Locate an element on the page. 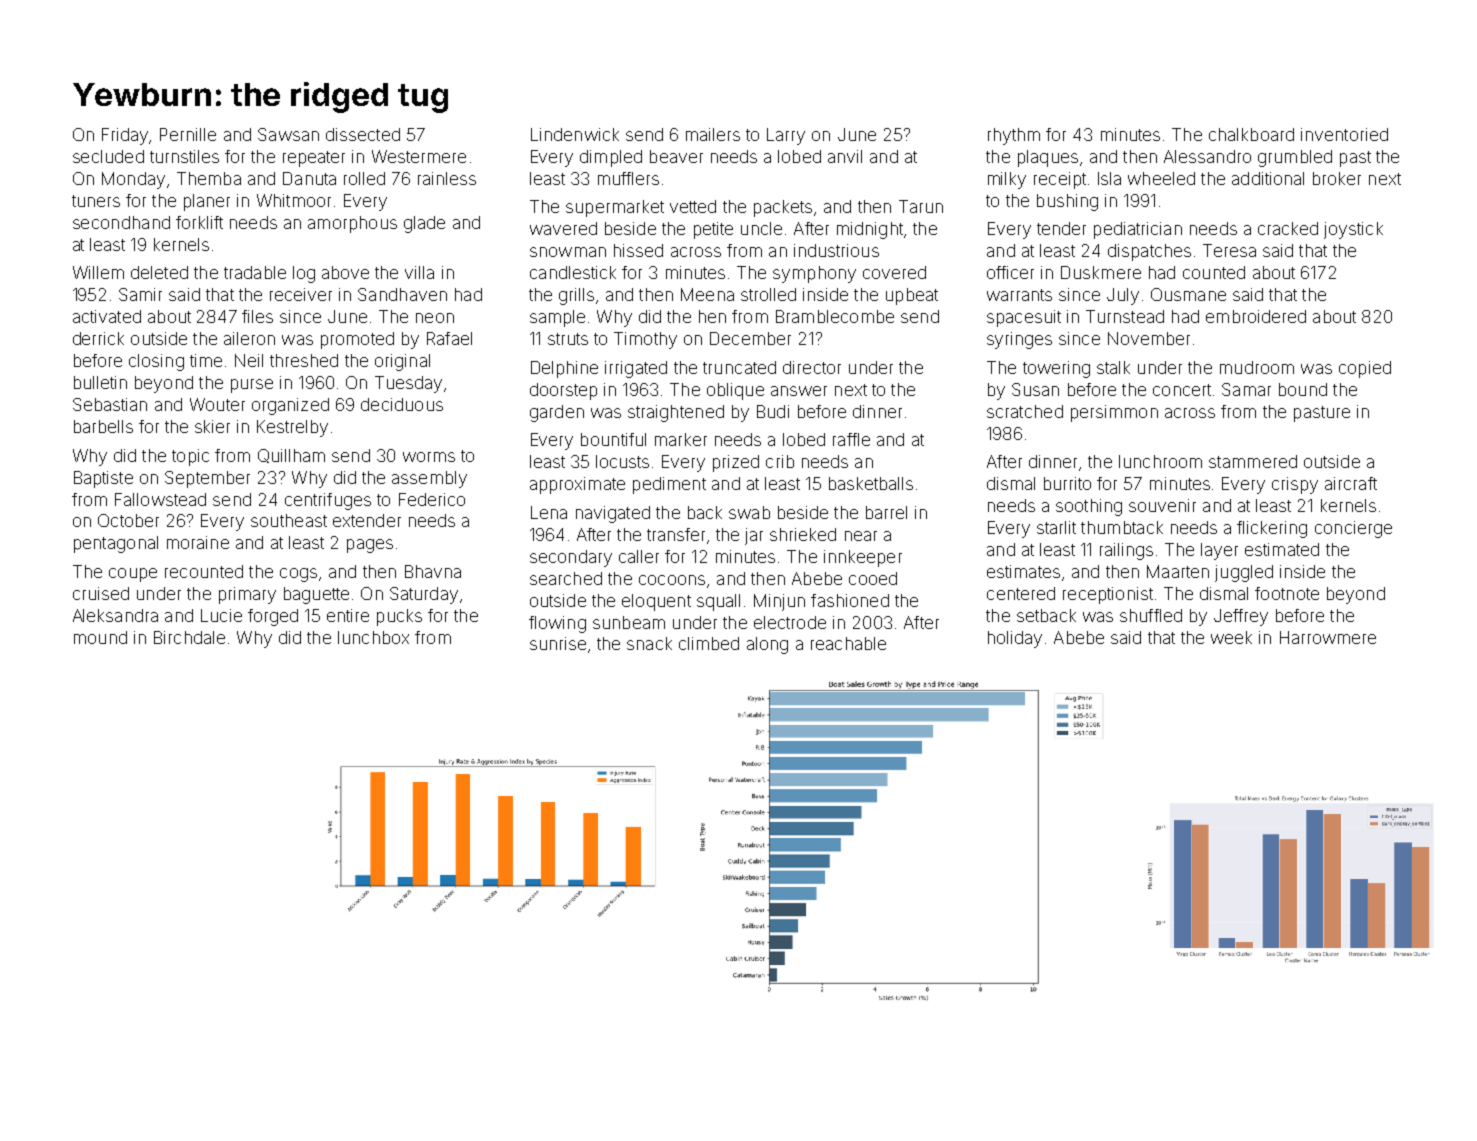  neon is located at coordinates (435, 318).
